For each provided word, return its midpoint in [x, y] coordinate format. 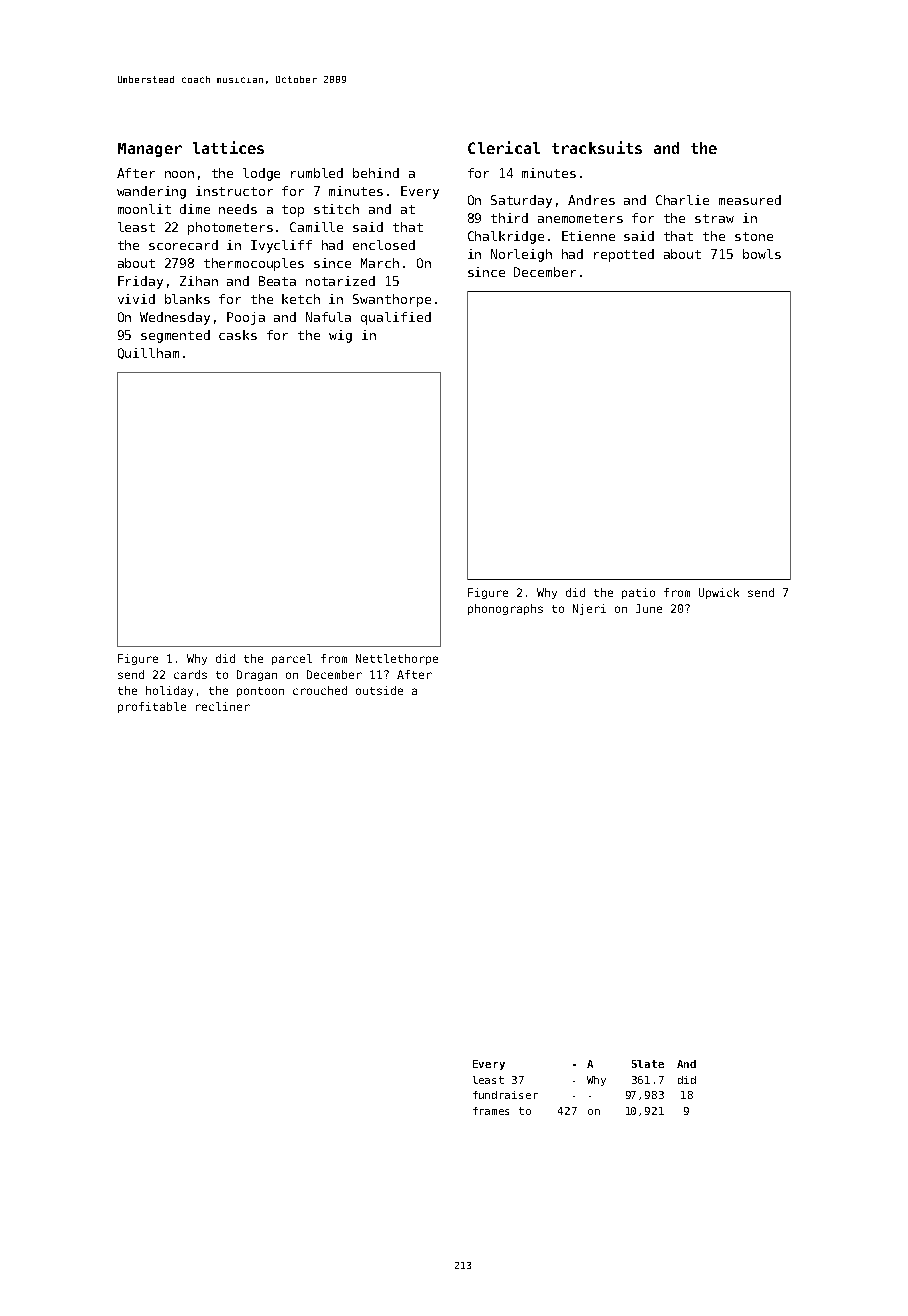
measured [750, 200]
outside [379, 690]
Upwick [719, 593]
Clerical [504, 147]
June [649, 608]
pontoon [260, 692]
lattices [228, 147]
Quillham [148, 353]
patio [638, 593]
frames [491, 1111]
